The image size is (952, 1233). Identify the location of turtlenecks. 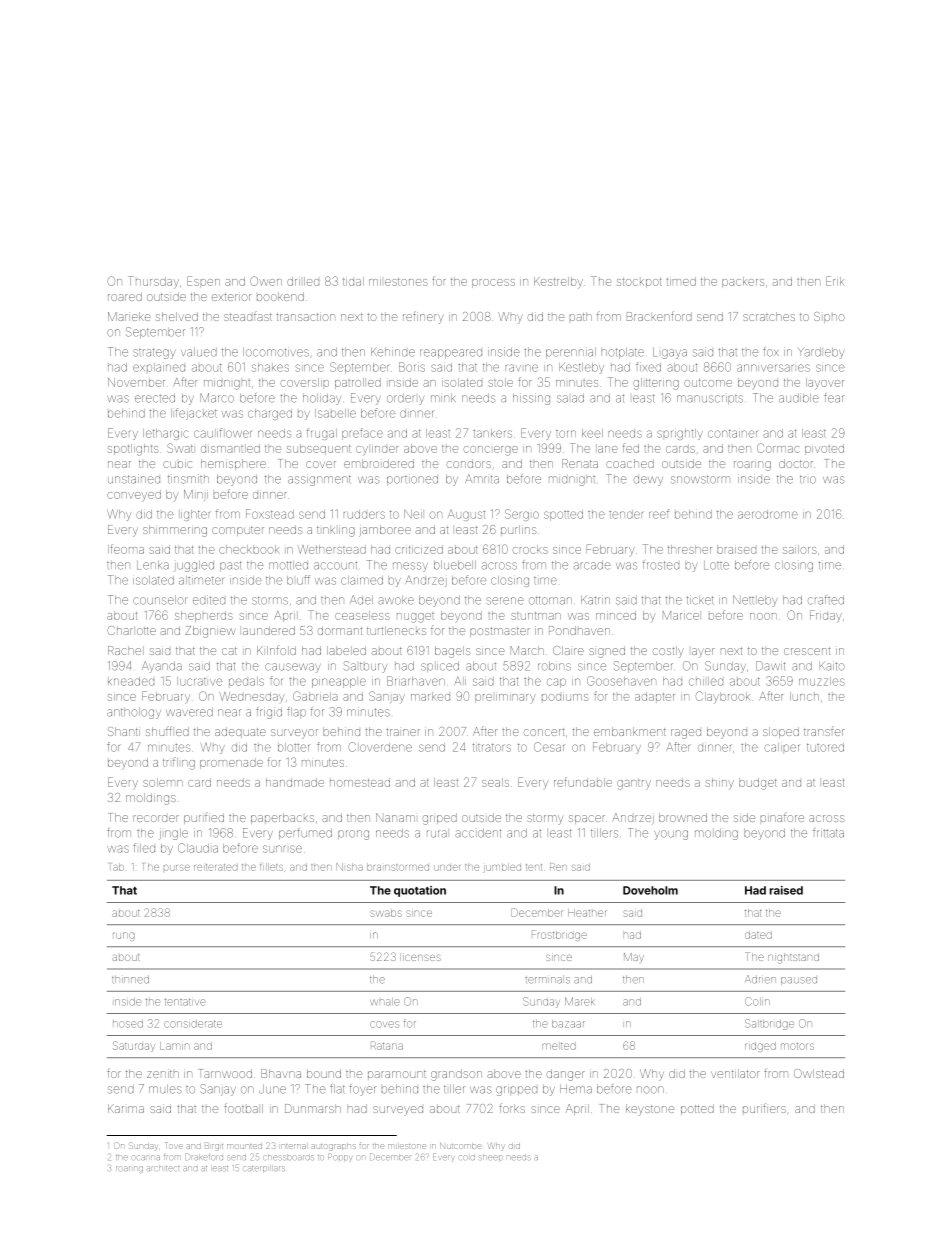
(396, 630).
